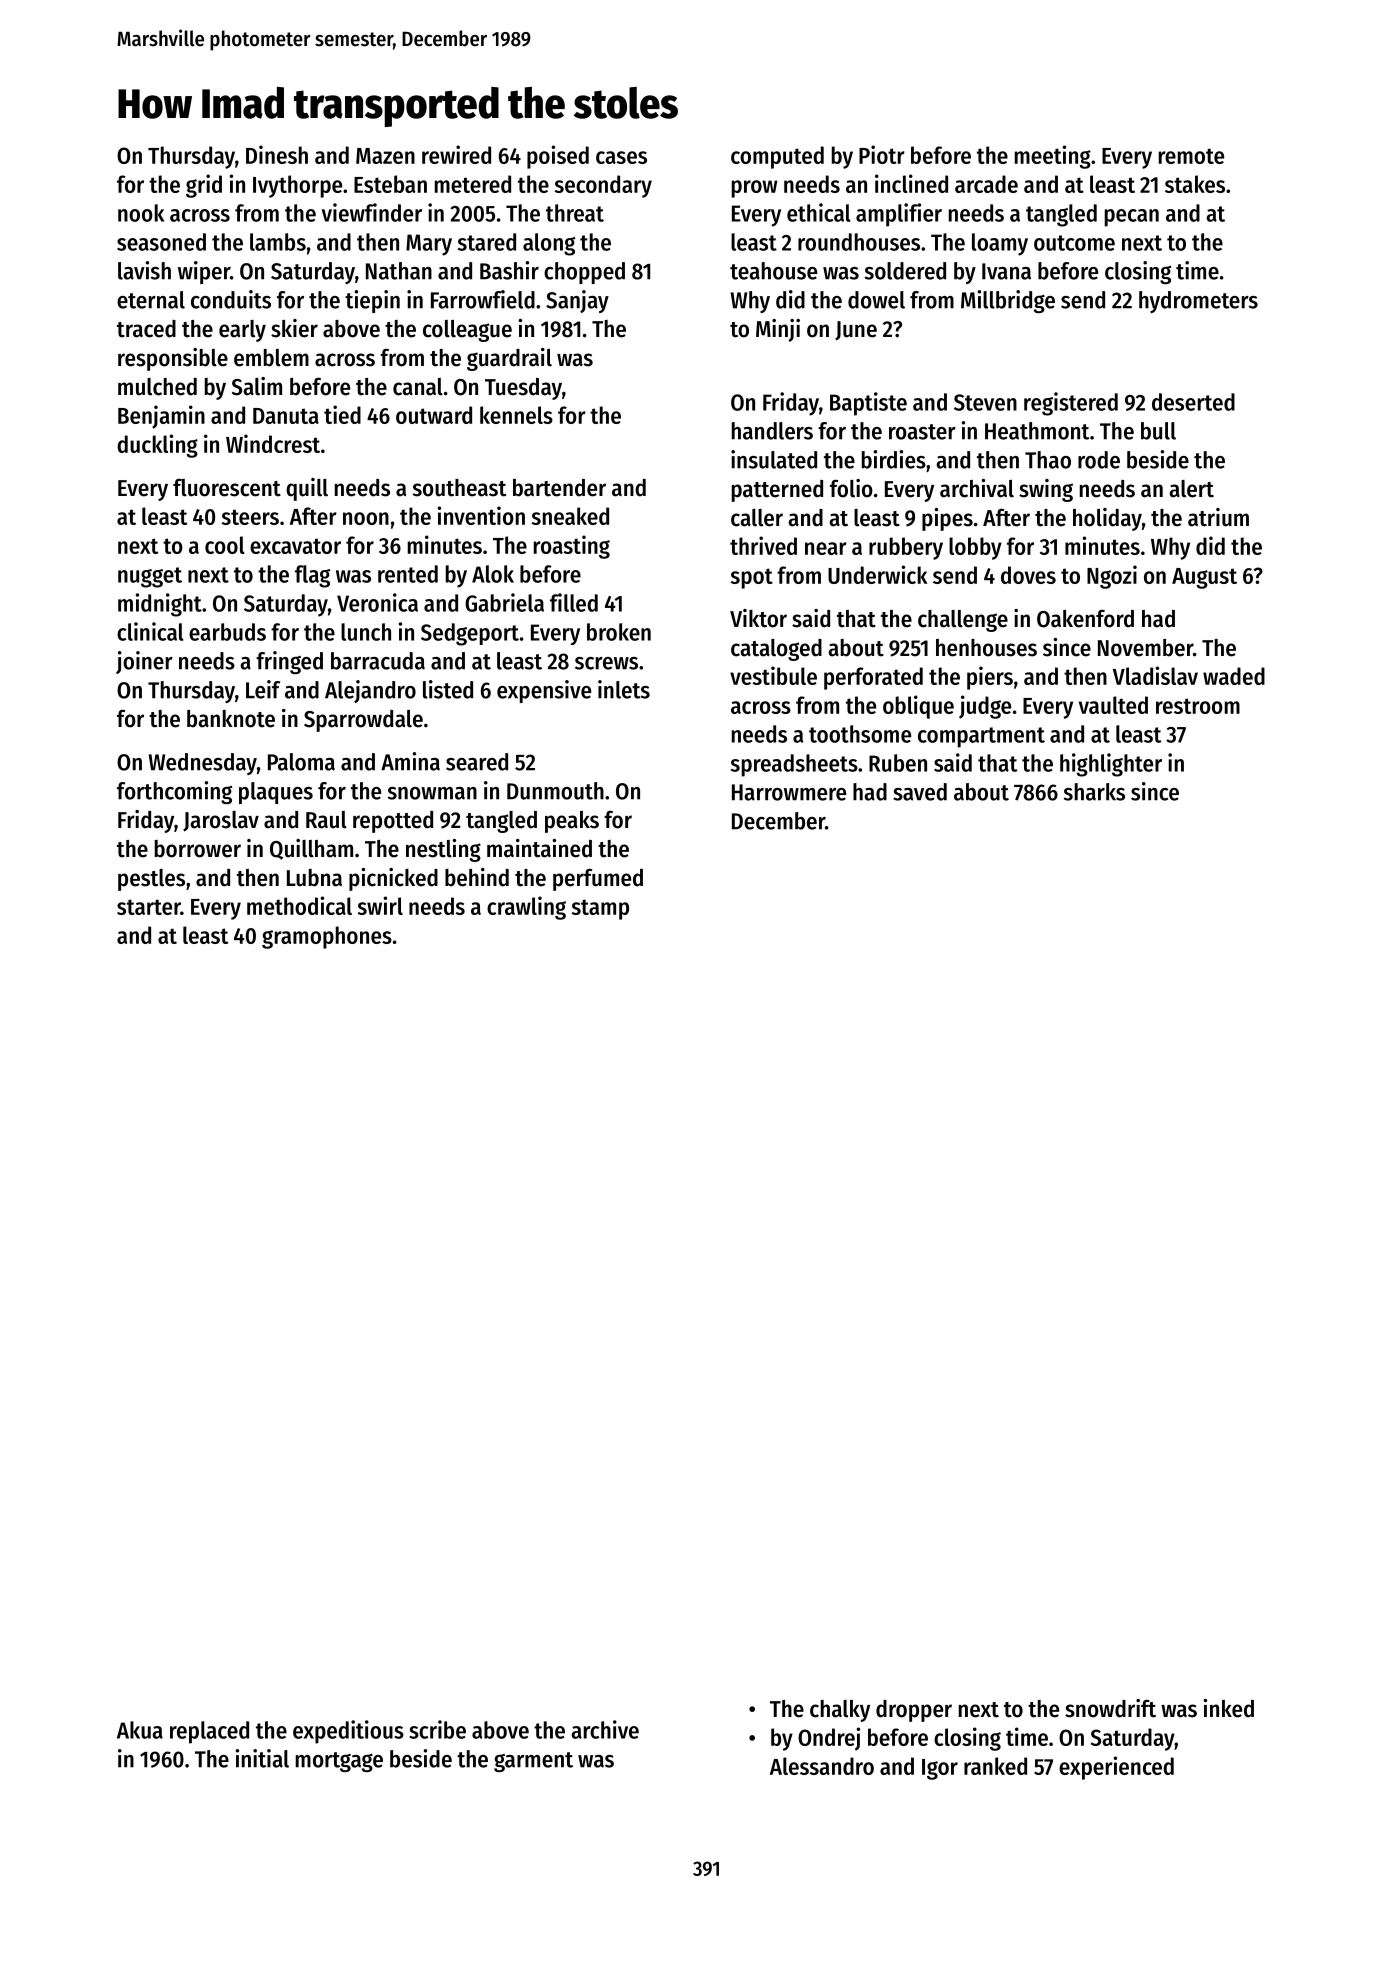  What do you see at coordinates (575, 213) in the document?
I see `threat` at bounding box center [575, 213].
